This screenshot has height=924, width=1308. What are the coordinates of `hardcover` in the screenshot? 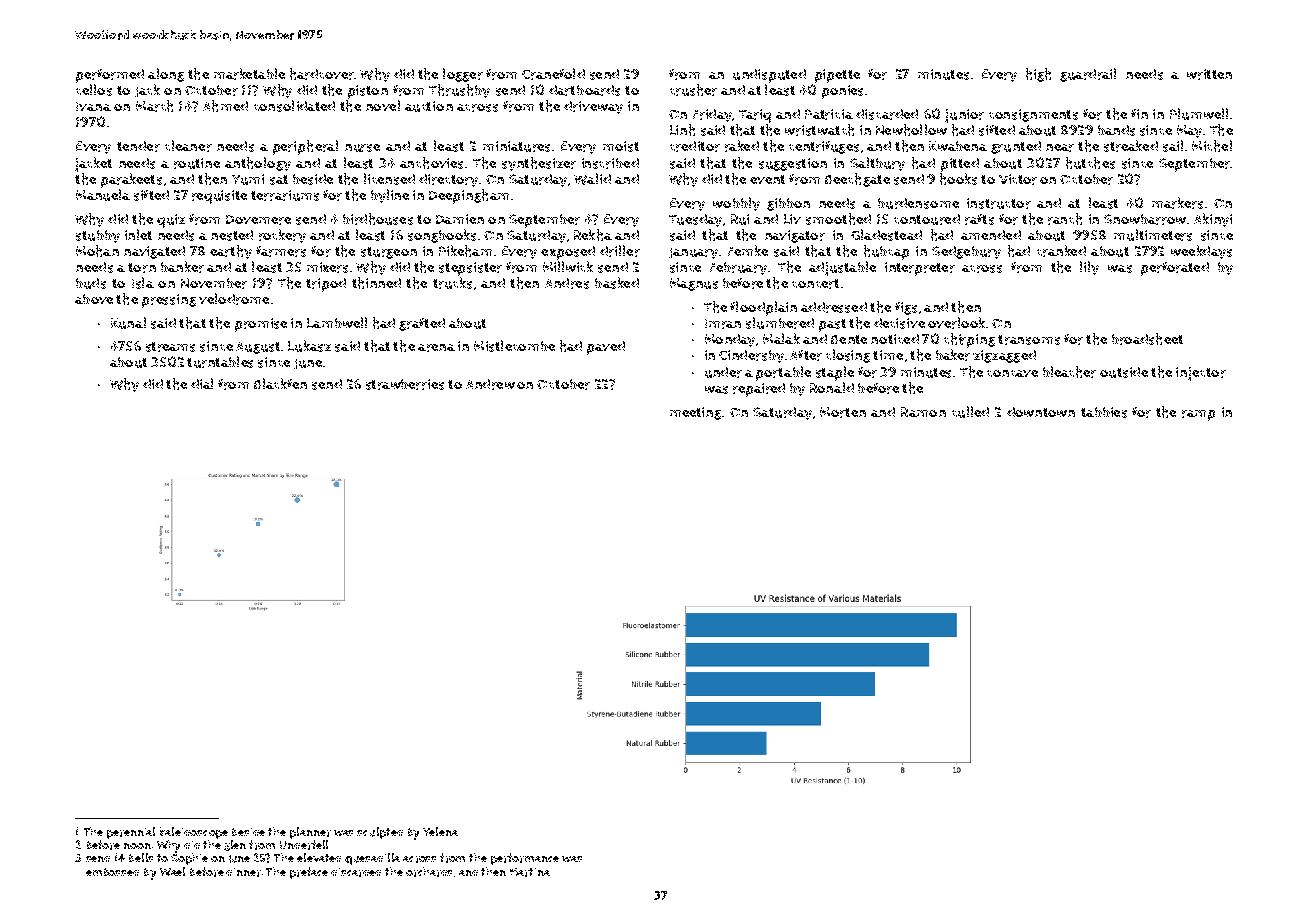 It's located at (322, 74).
